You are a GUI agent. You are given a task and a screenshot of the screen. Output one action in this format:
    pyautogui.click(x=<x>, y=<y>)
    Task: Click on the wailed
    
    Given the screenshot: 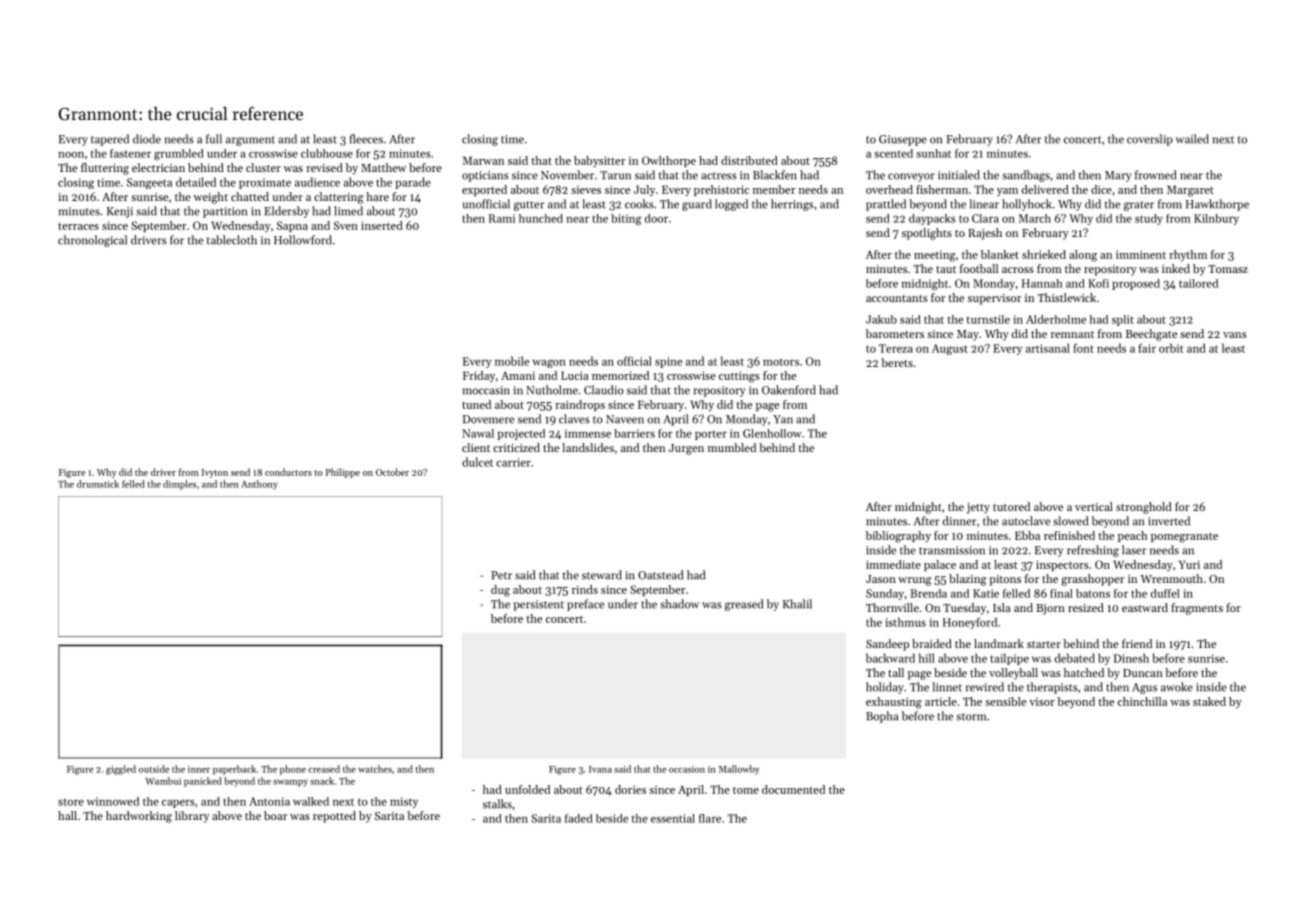 What is the action you would take?
    pyautogui.click(x=1192, y=139)
